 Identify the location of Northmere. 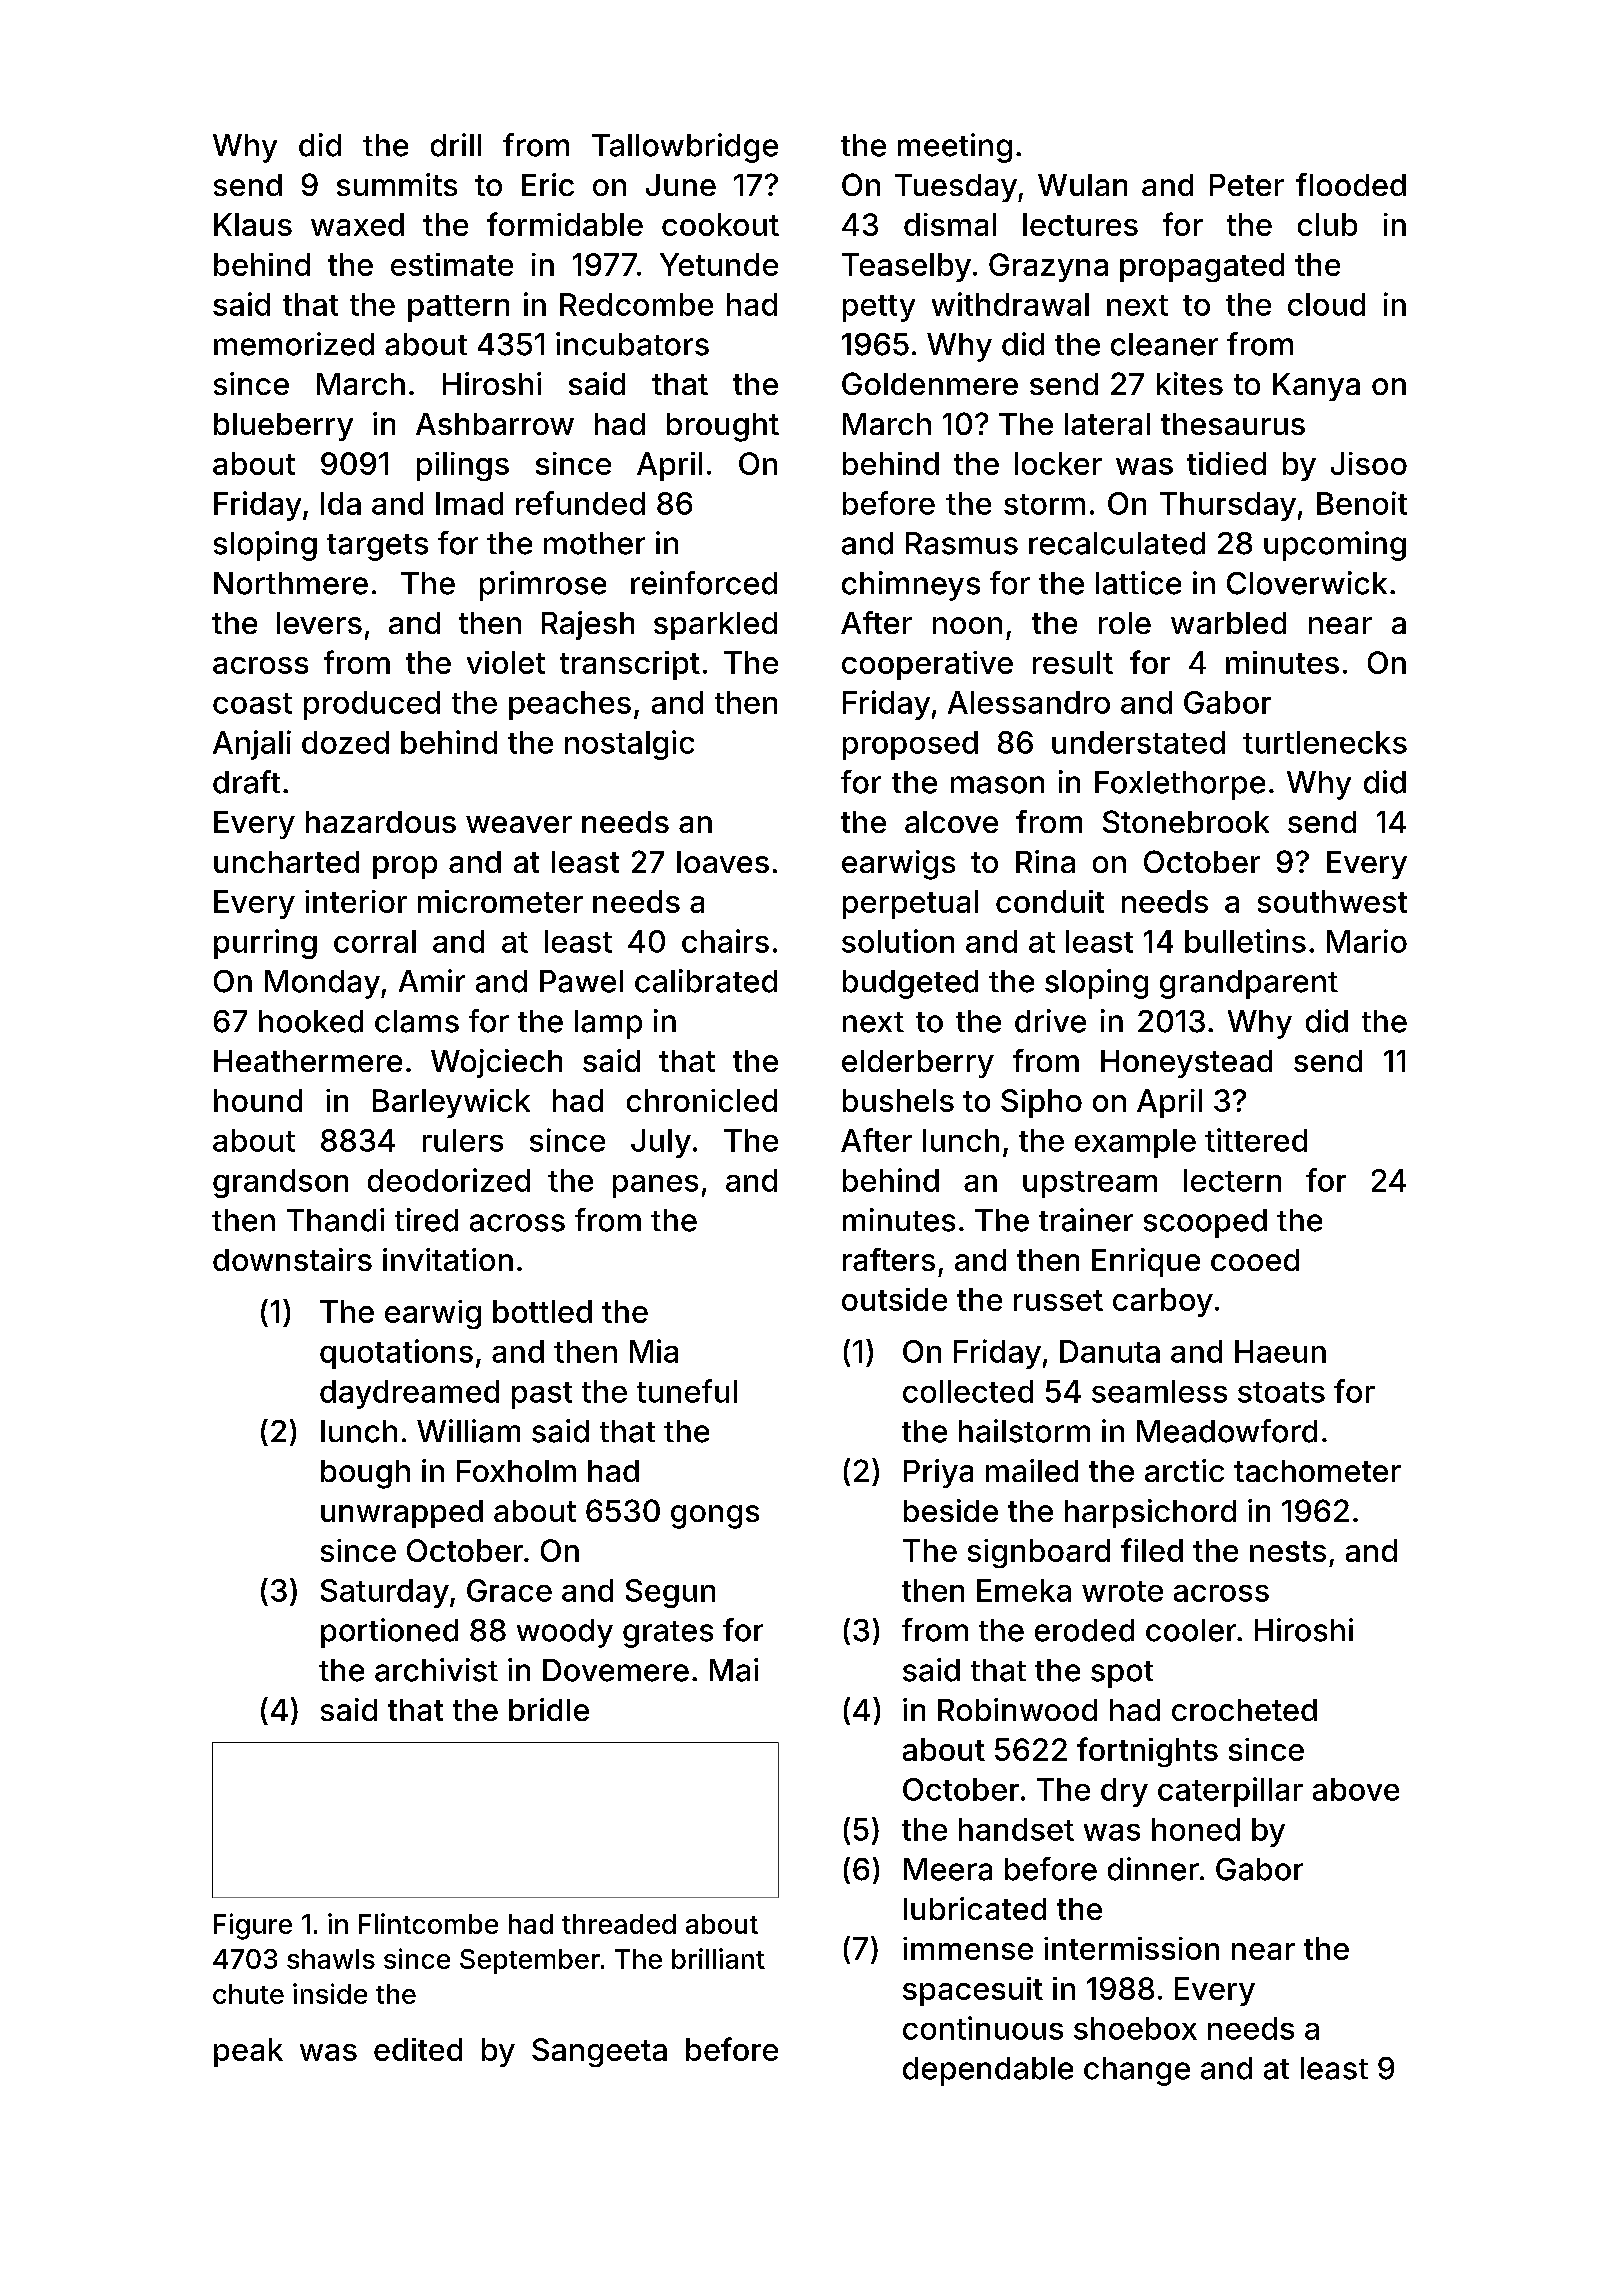
(291, 583).
